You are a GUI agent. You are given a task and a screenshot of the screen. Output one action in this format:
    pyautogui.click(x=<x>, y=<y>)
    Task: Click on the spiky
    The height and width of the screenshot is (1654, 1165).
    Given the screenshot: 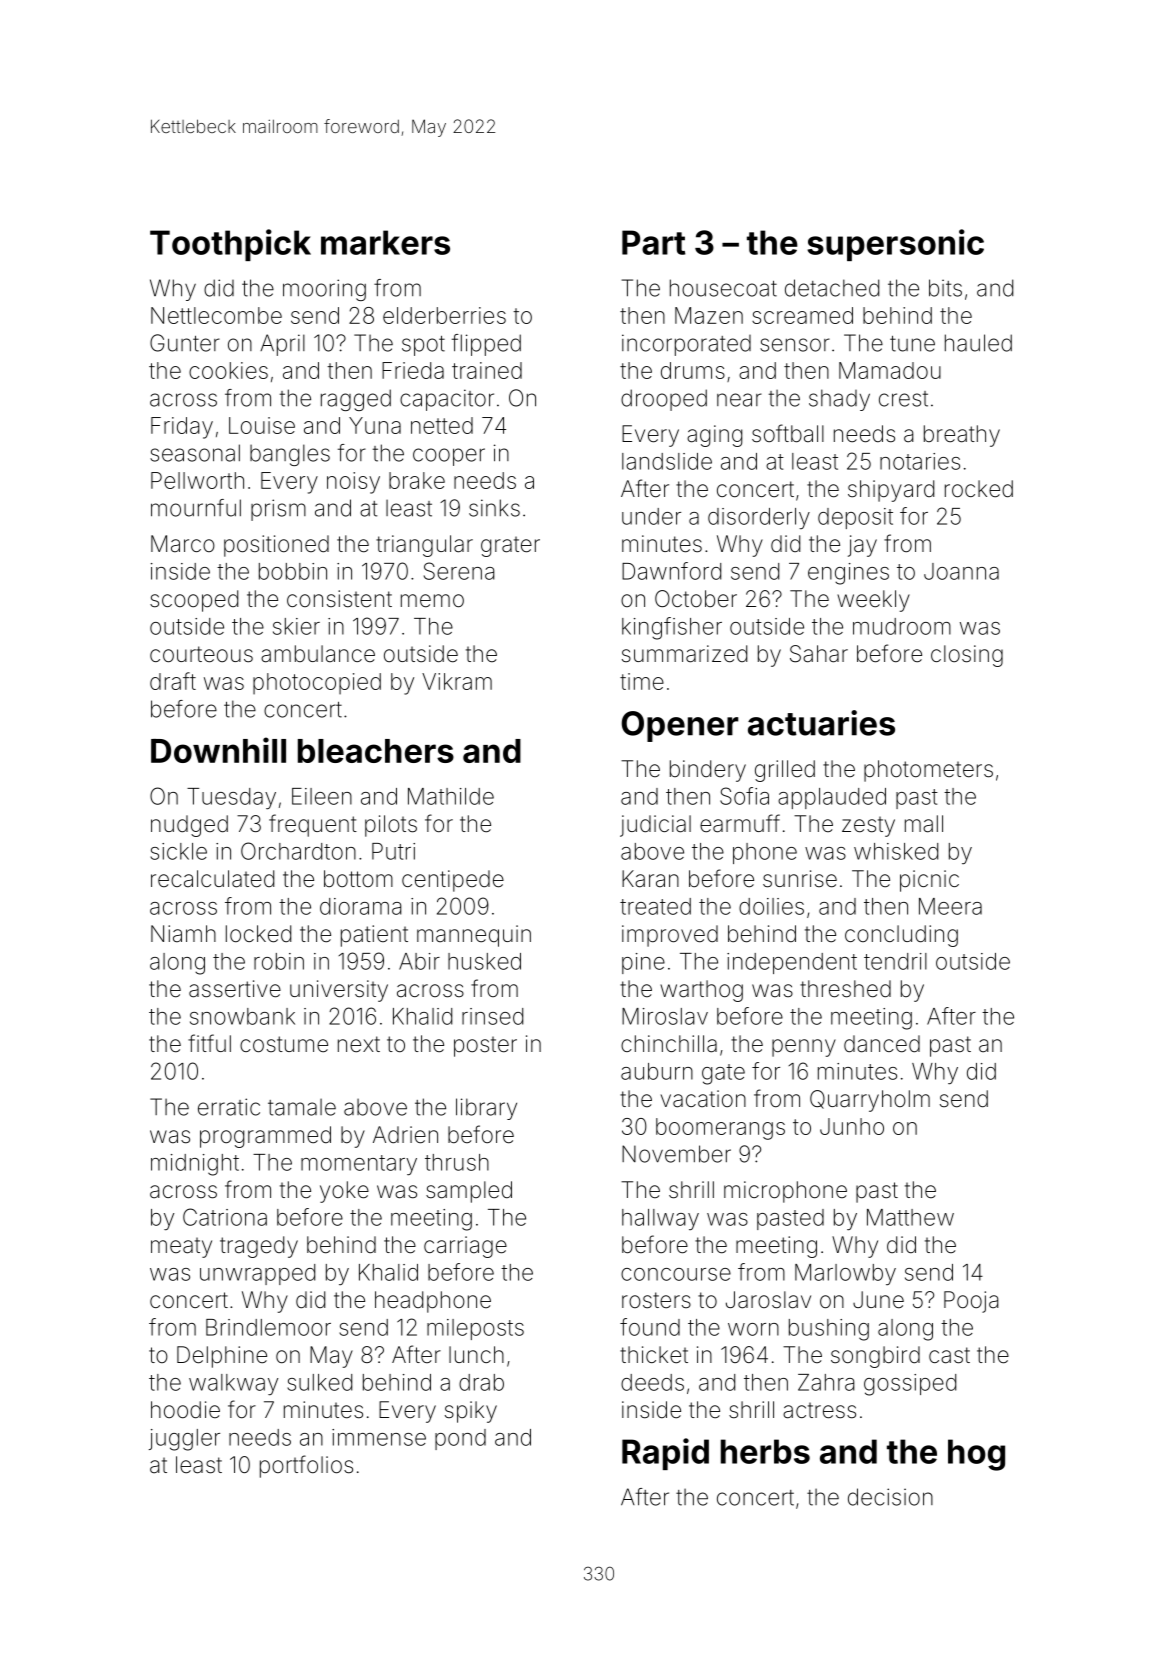 What is the action you would take?
    pyautogui.click(x=471, y=1412)
